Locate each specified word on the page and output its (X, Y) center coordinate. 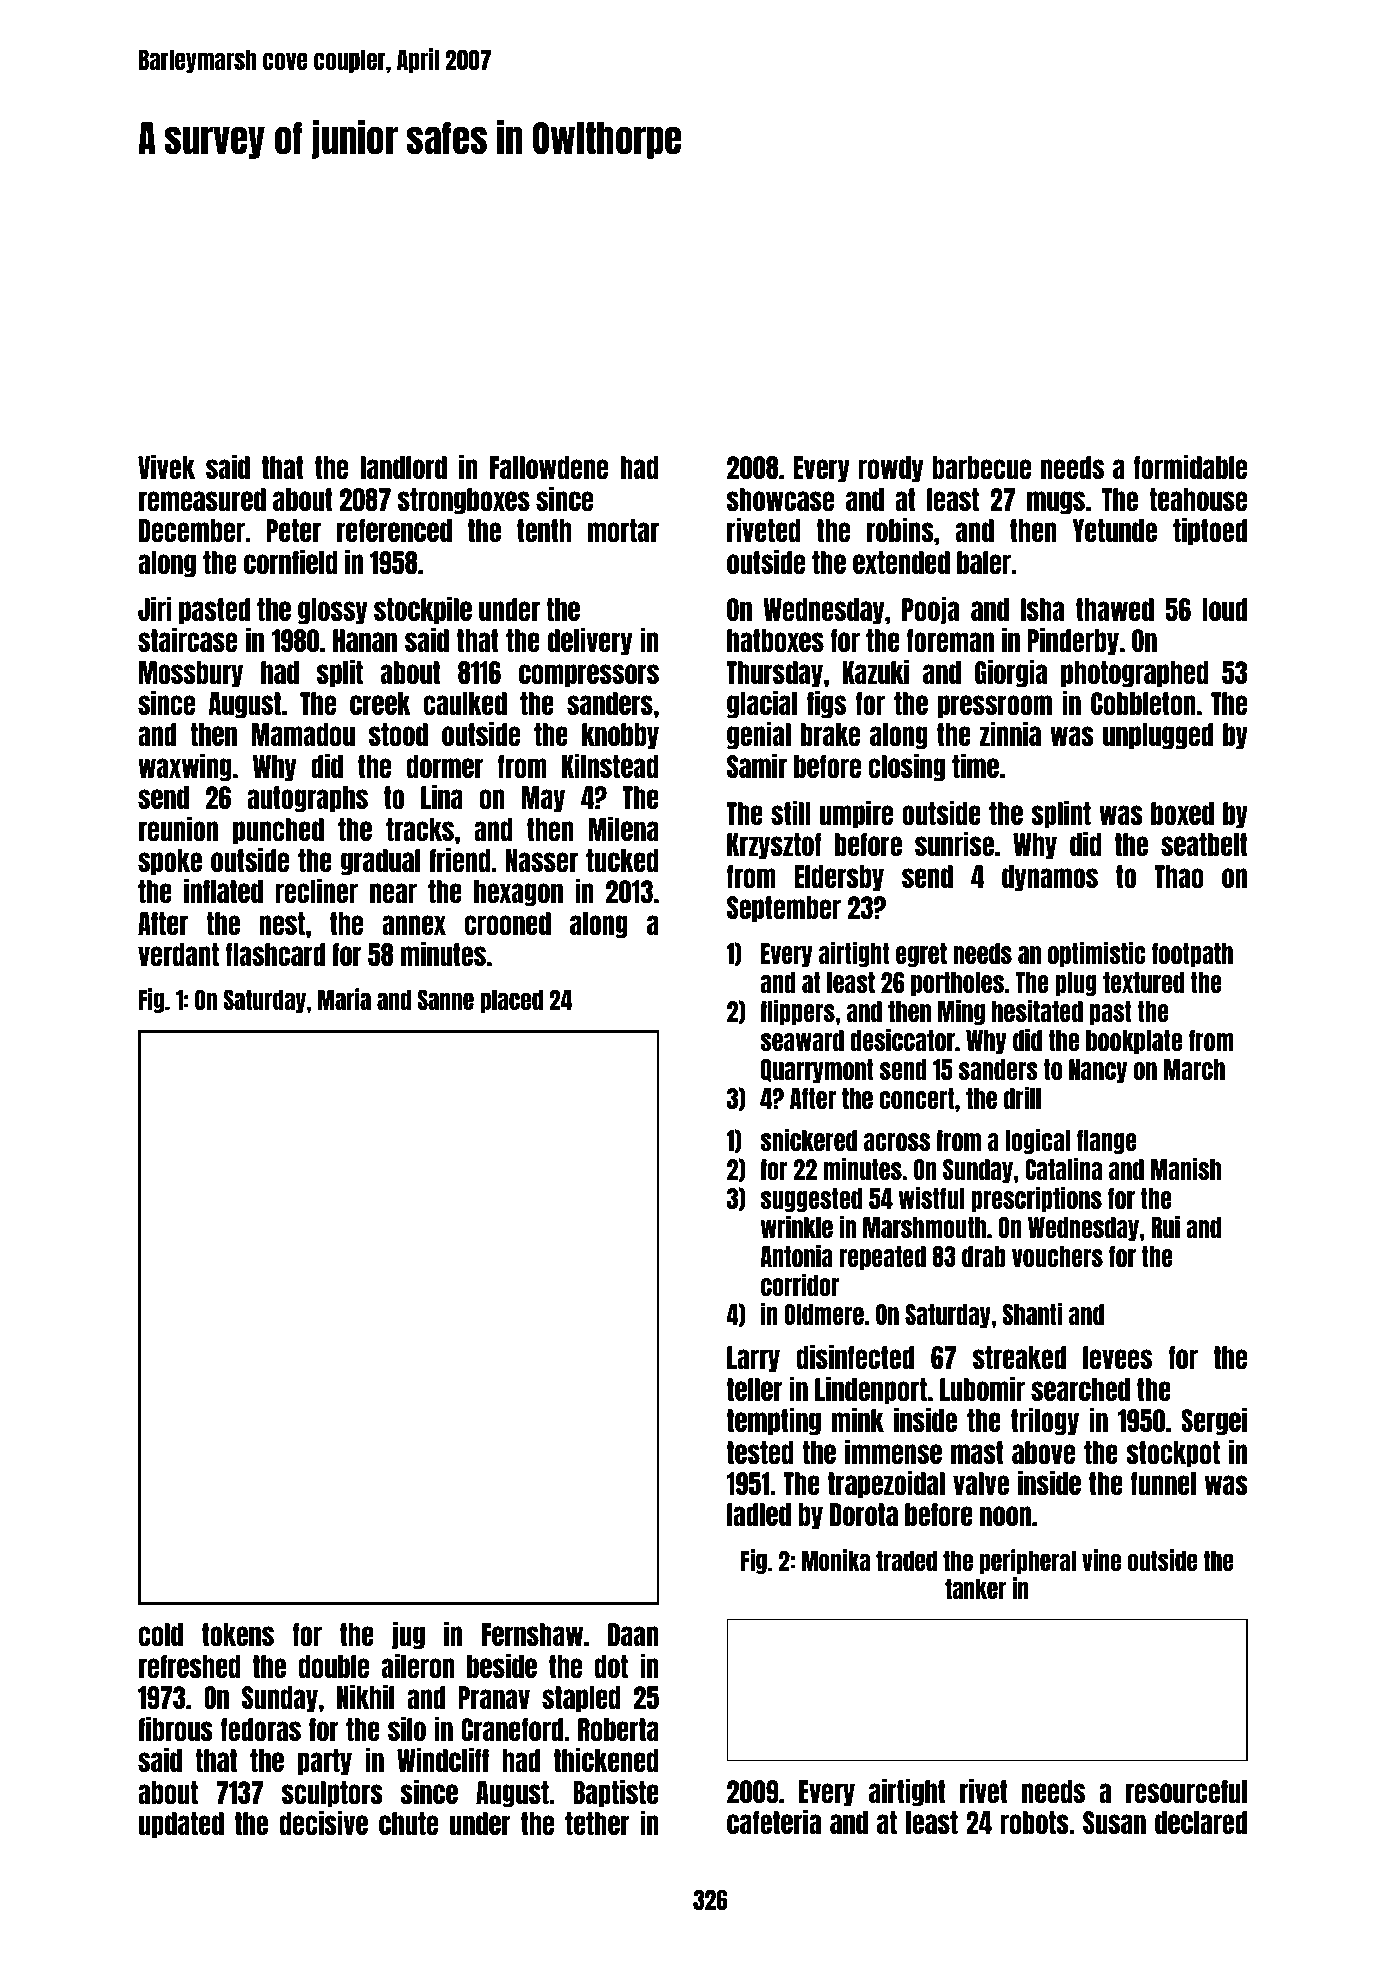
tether (597, 1823)
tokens (238, 1634)
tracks (420, 829)
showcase (780, 499)
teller (755, 1389)
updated (181, 1825)
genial (759, 735)
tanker (975, 1589)
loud (1224, 609)
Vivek (166, 466)
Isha (1042, 609)
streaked (1019, 1357)
